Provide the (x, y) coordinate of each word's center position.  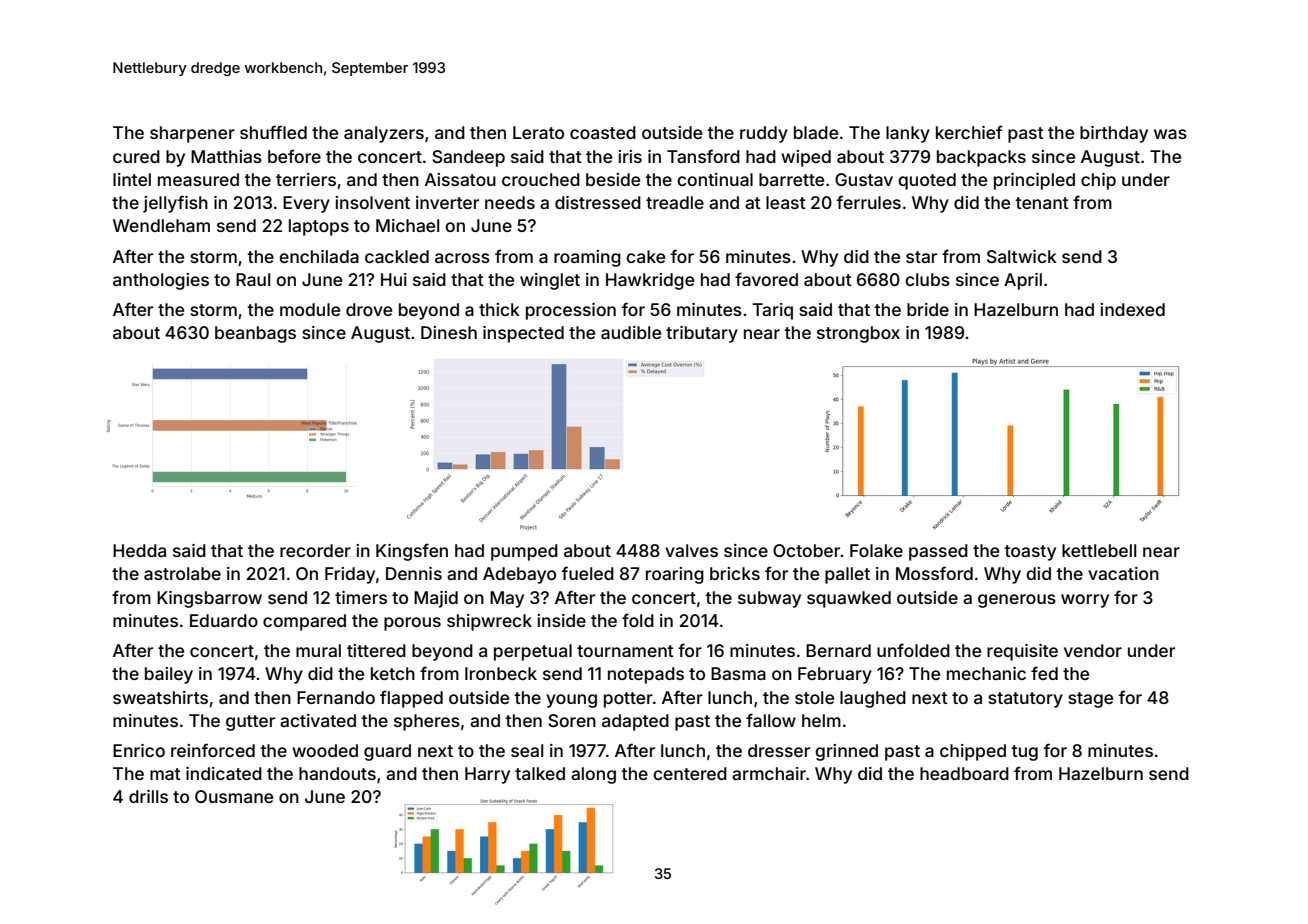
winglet (550, 281)
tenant (1042, 203)
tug (1024, 753)
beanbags (255, 334)
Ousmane (234, 796)
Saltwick (1022, 256)
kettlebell (1099, 550)
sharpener (192, 134)
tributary (702, 334)
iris (630, 156)
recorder (315, 550)
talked (540, 773)
